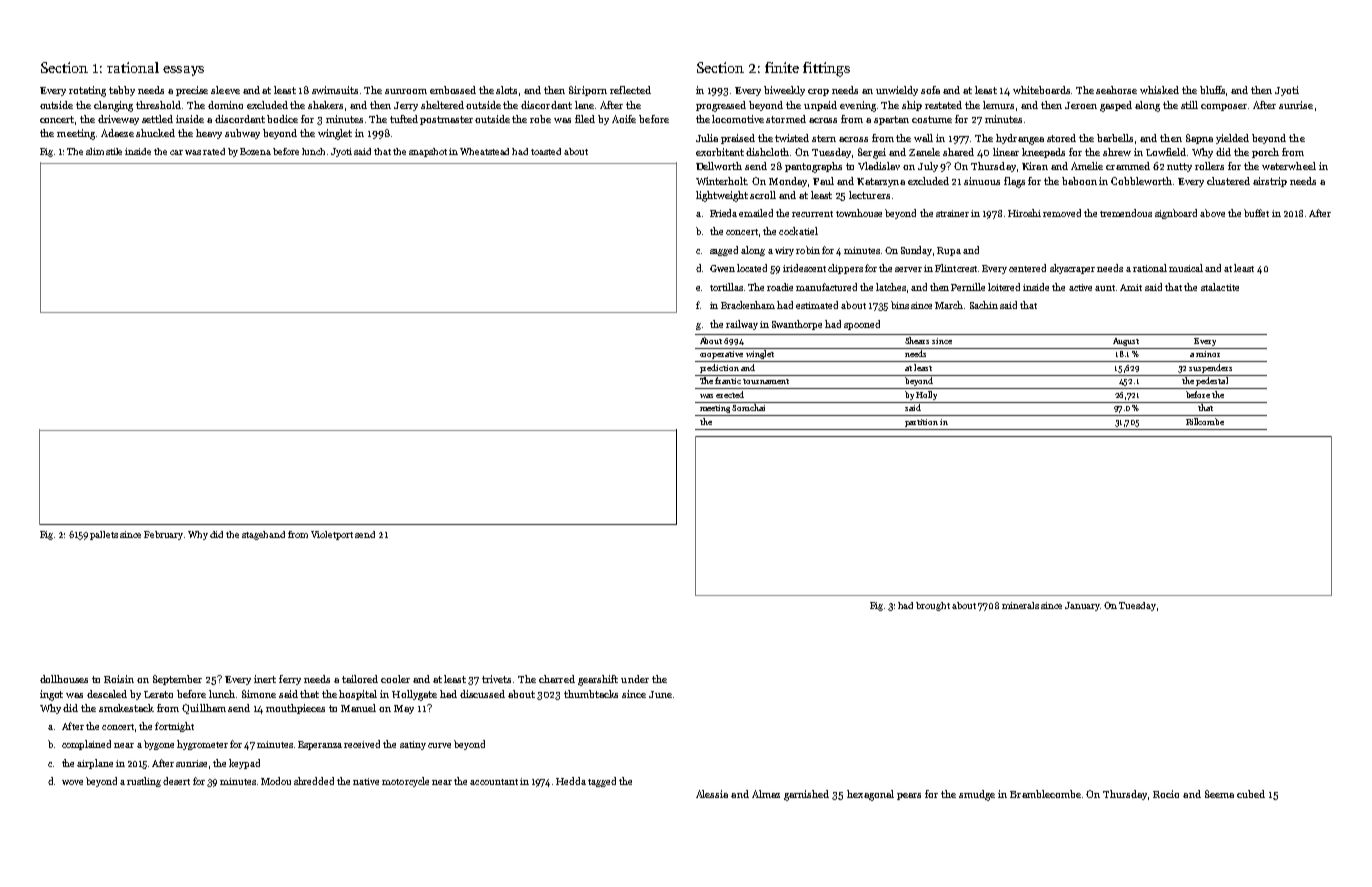 This screenshot has height=887, width=1372. I want to click on bluffs, so click(1212, 90).
